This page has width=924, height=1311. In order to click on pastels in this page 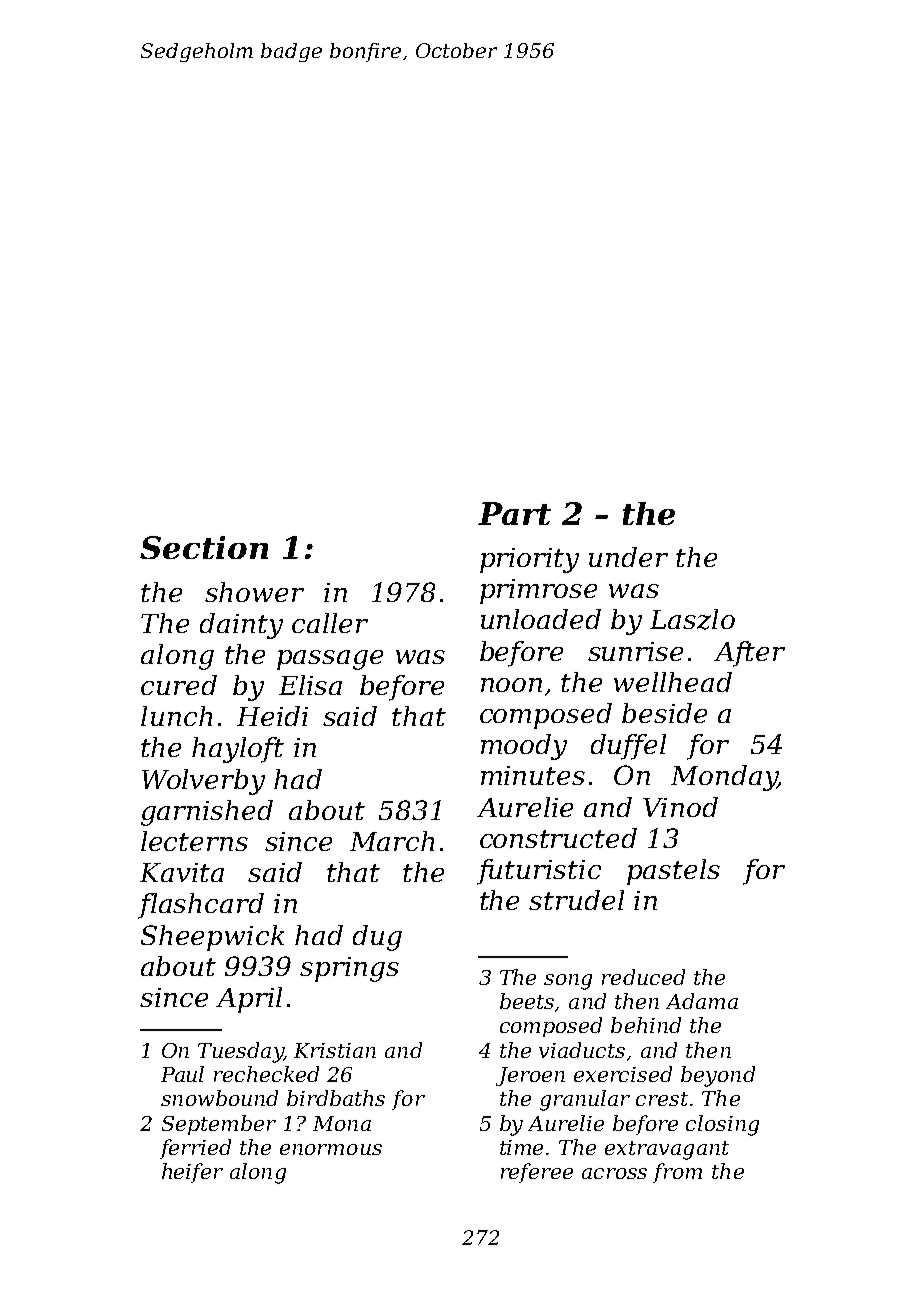, I will do `click(673, 872)`.
